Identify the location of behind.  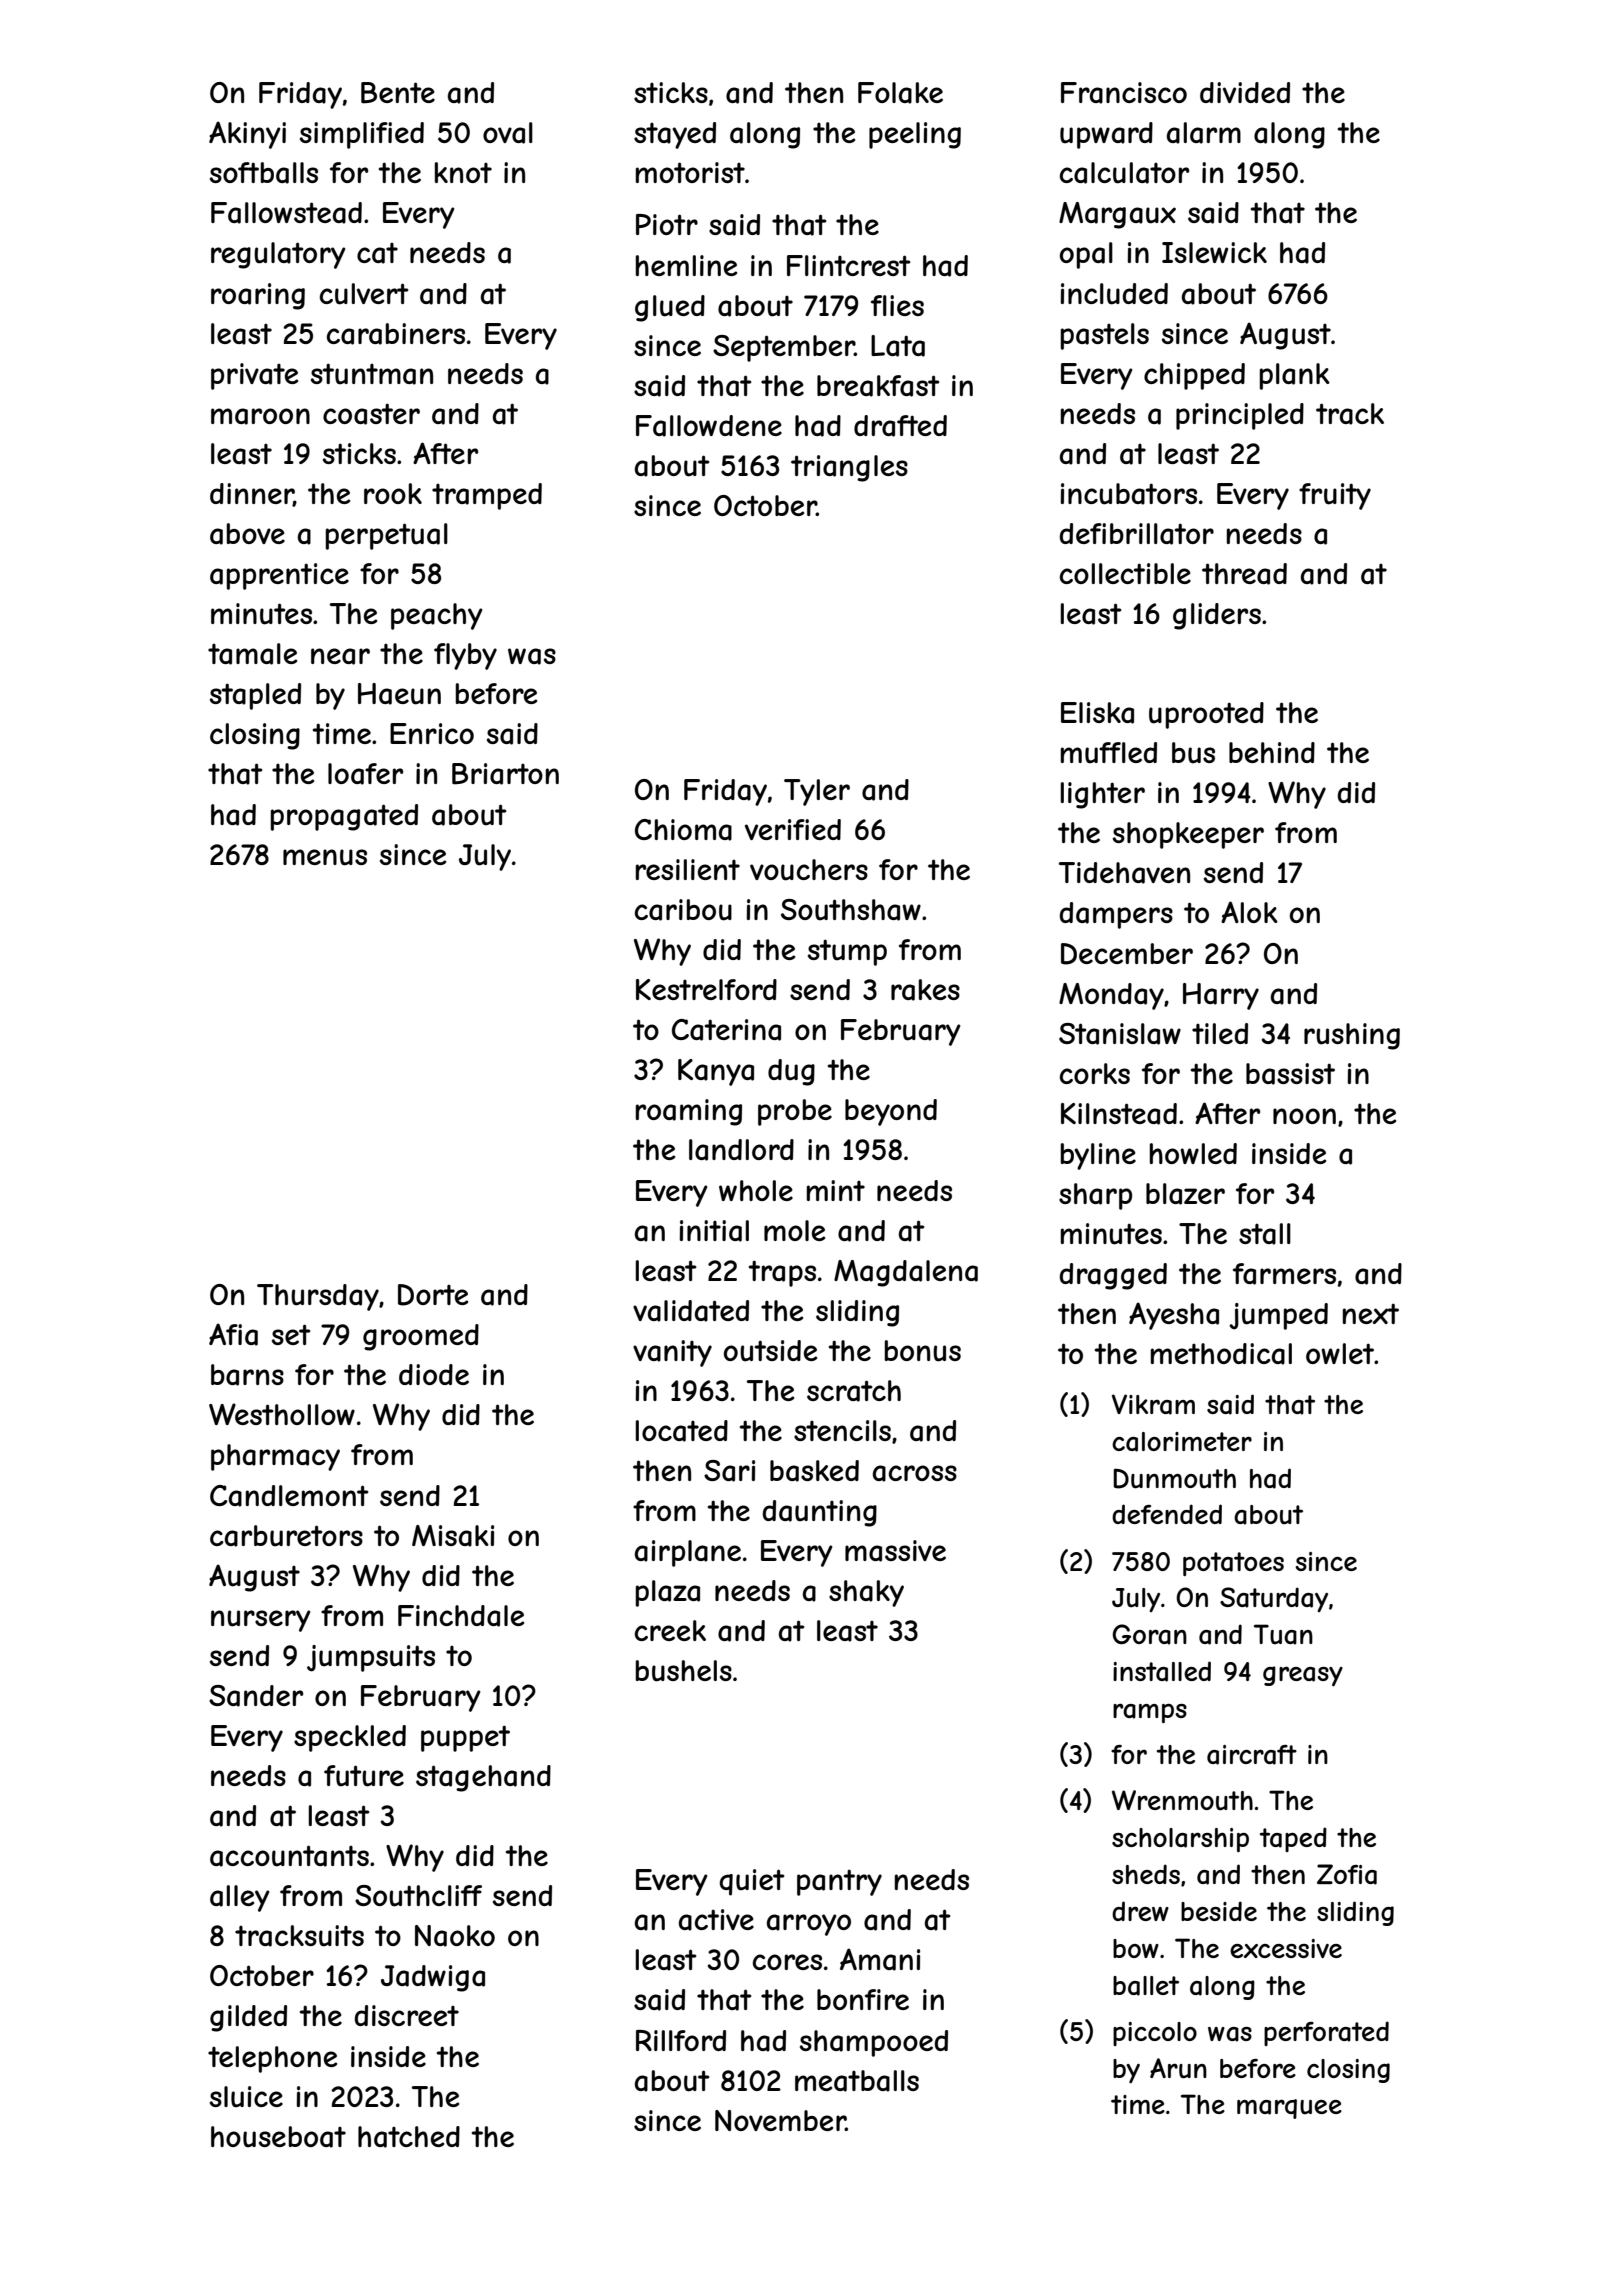
(1272, 752).
